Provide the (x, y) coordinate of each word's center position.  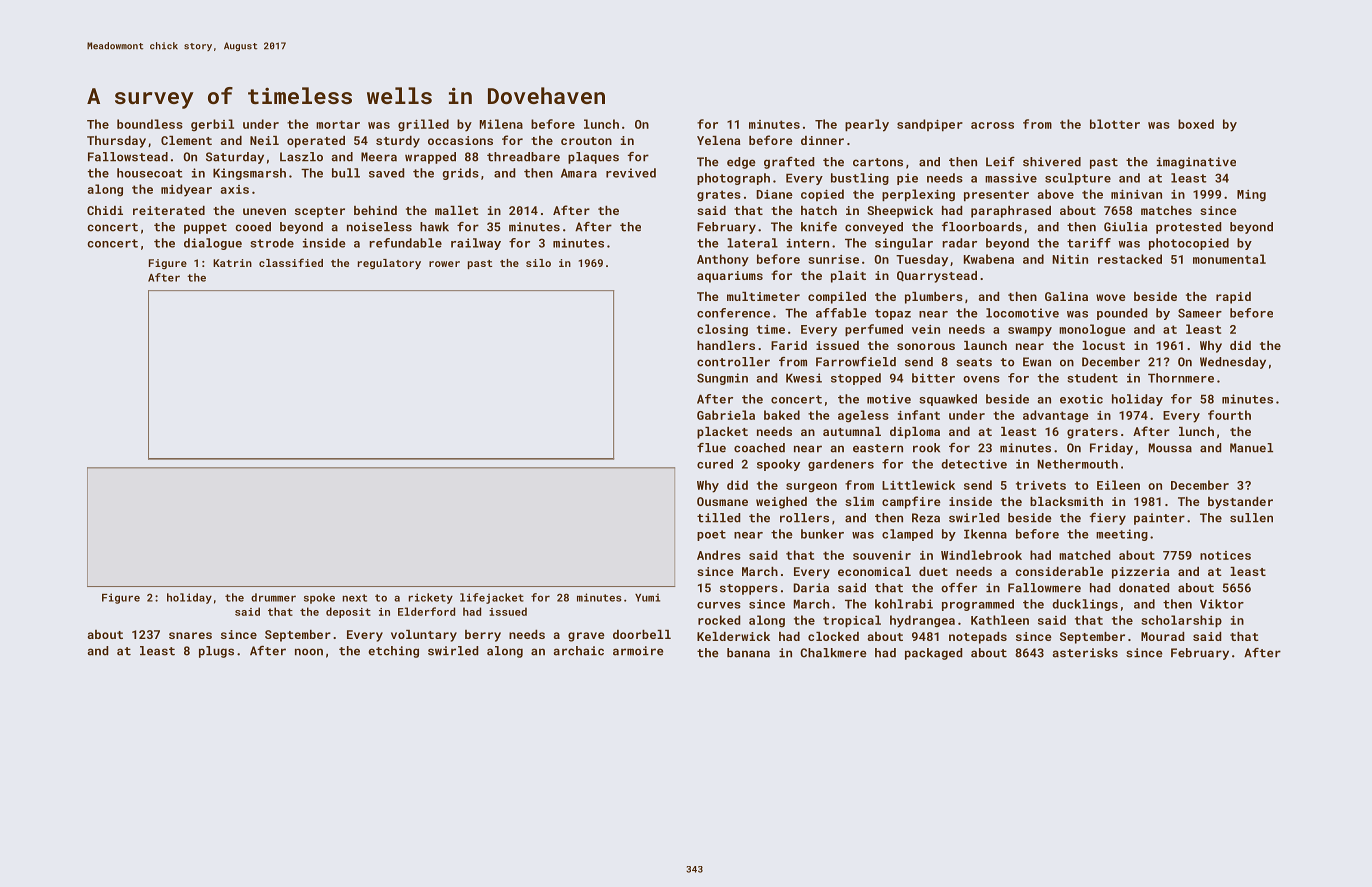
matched (1084, 555)
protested (1188, 228)
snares (190, 635)
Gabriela (726, 415)
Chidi (105, 210)
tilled (718, 518)
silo (538, 263)
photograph (733, 179)
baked (782, 415)
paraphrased (1011, 212)
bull (346, 173)
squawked (948, 400)
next (355, 598)
